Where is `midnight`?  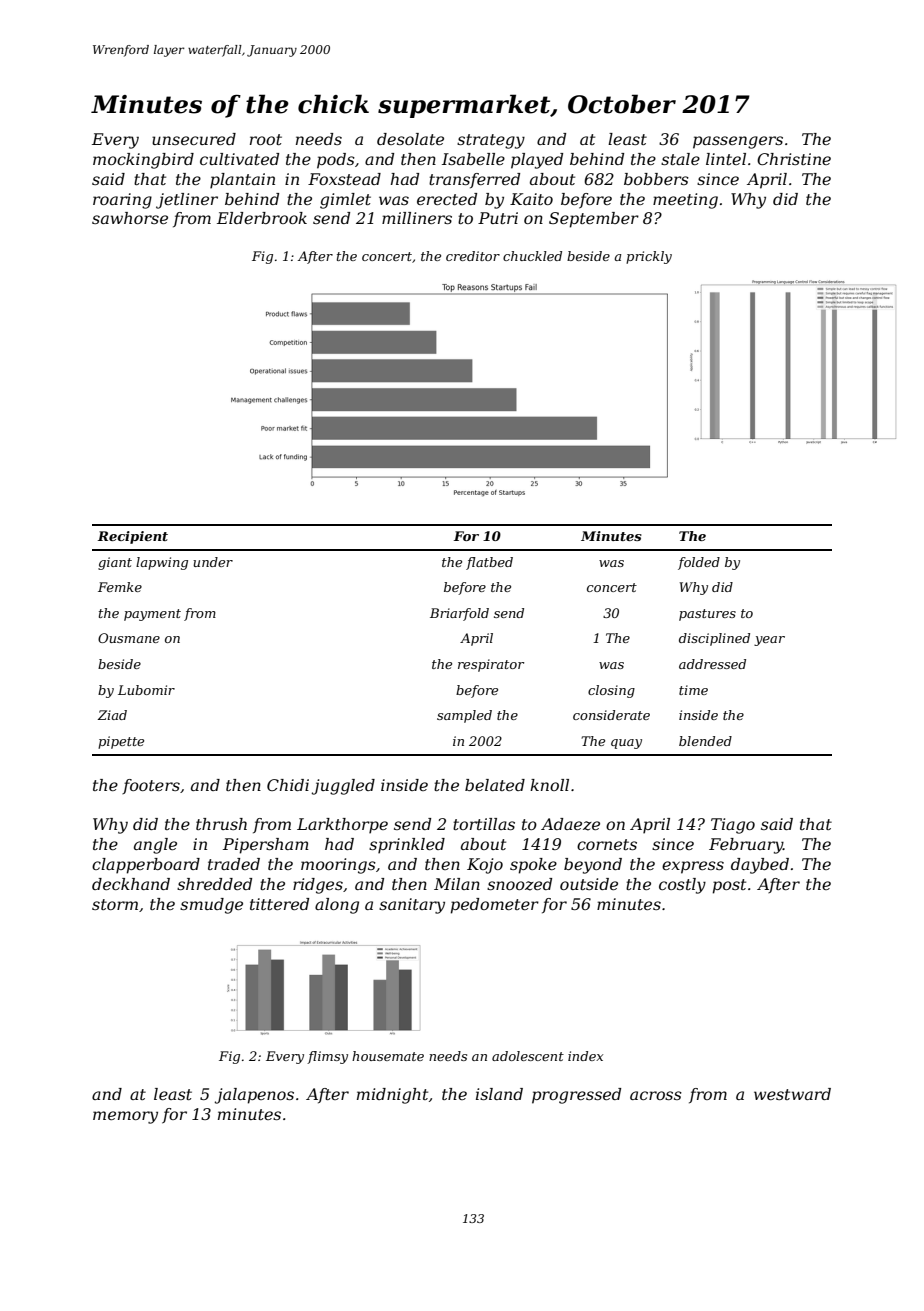 midnight is located at coordinates (392, 1096).
